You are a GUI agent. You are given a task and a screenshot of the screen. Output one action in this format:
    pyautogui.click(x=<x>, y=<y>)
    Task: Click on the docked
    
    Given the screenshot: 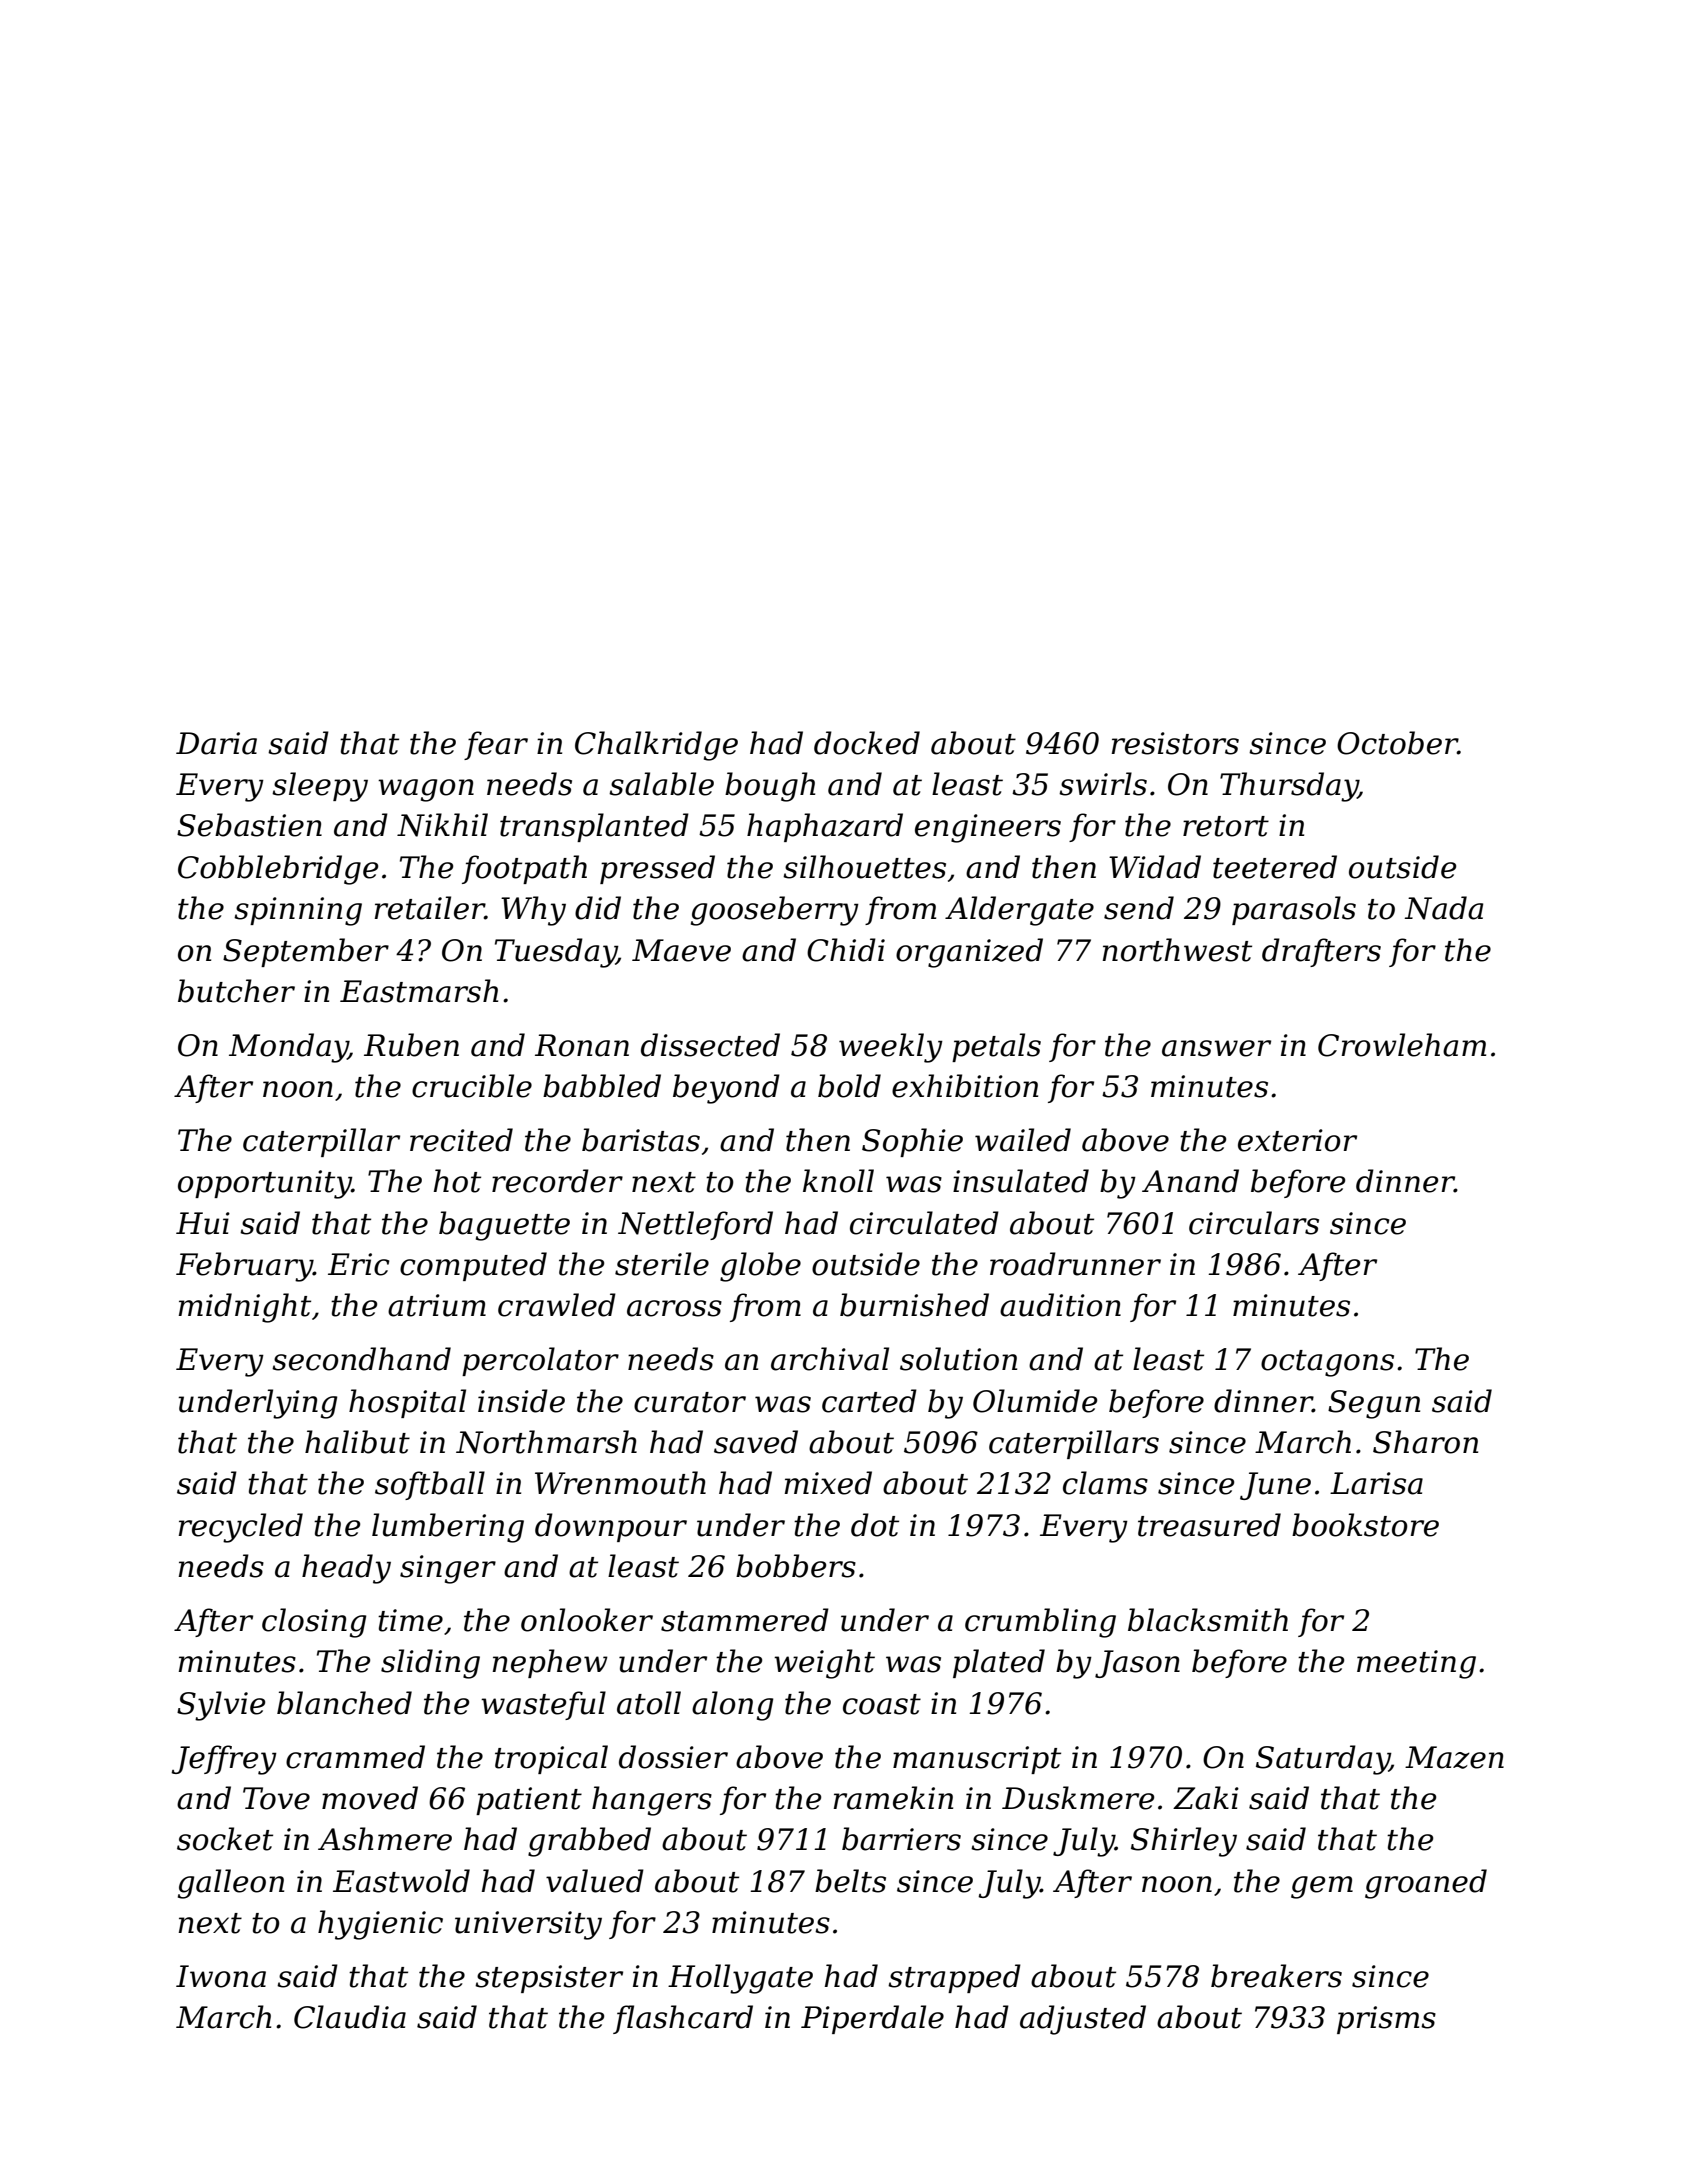 What is the action you would take?
    pyautogui.click(x=867, y=743)
